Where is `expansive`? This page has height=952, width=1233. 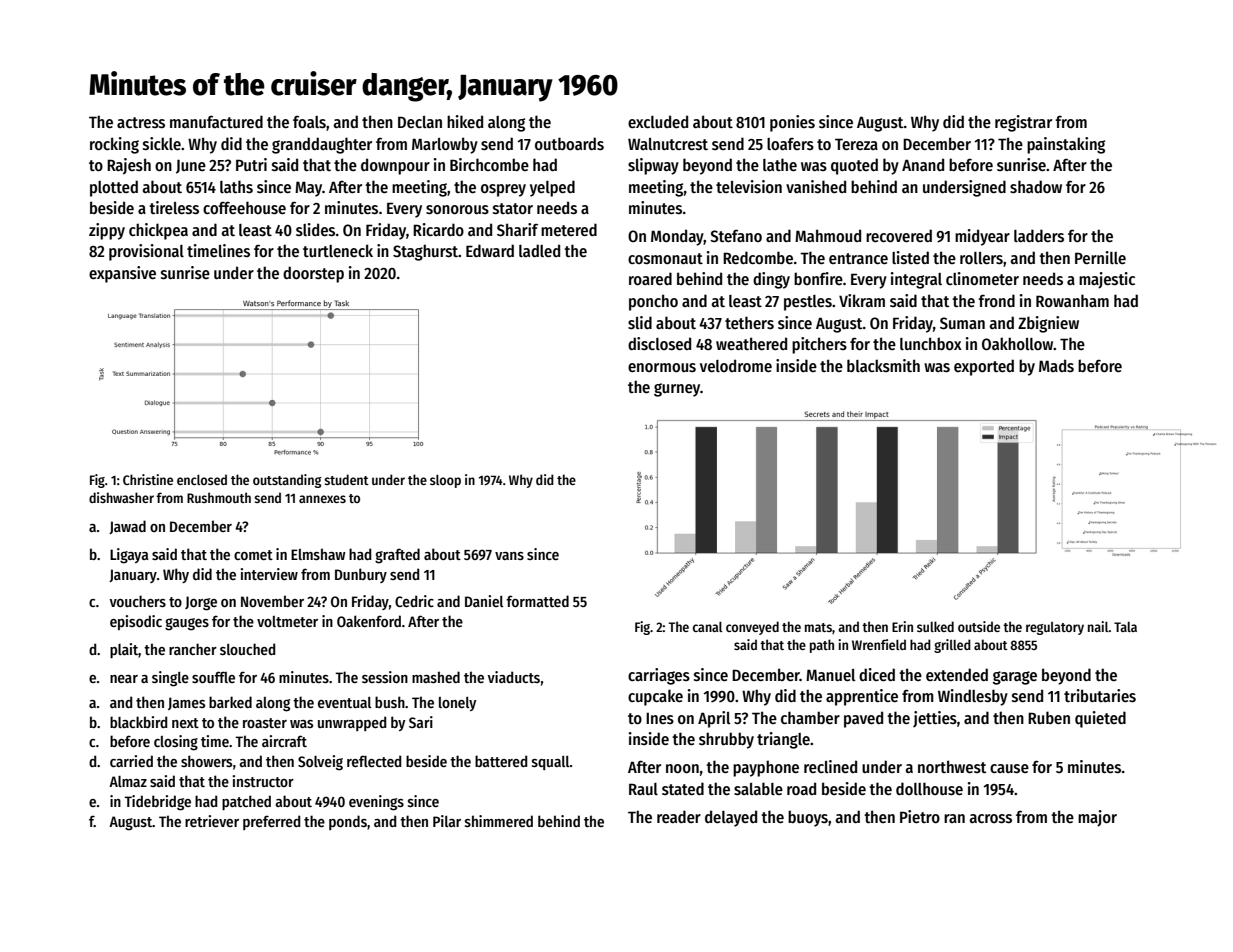
expansive is located at coordinates (122, 274).
